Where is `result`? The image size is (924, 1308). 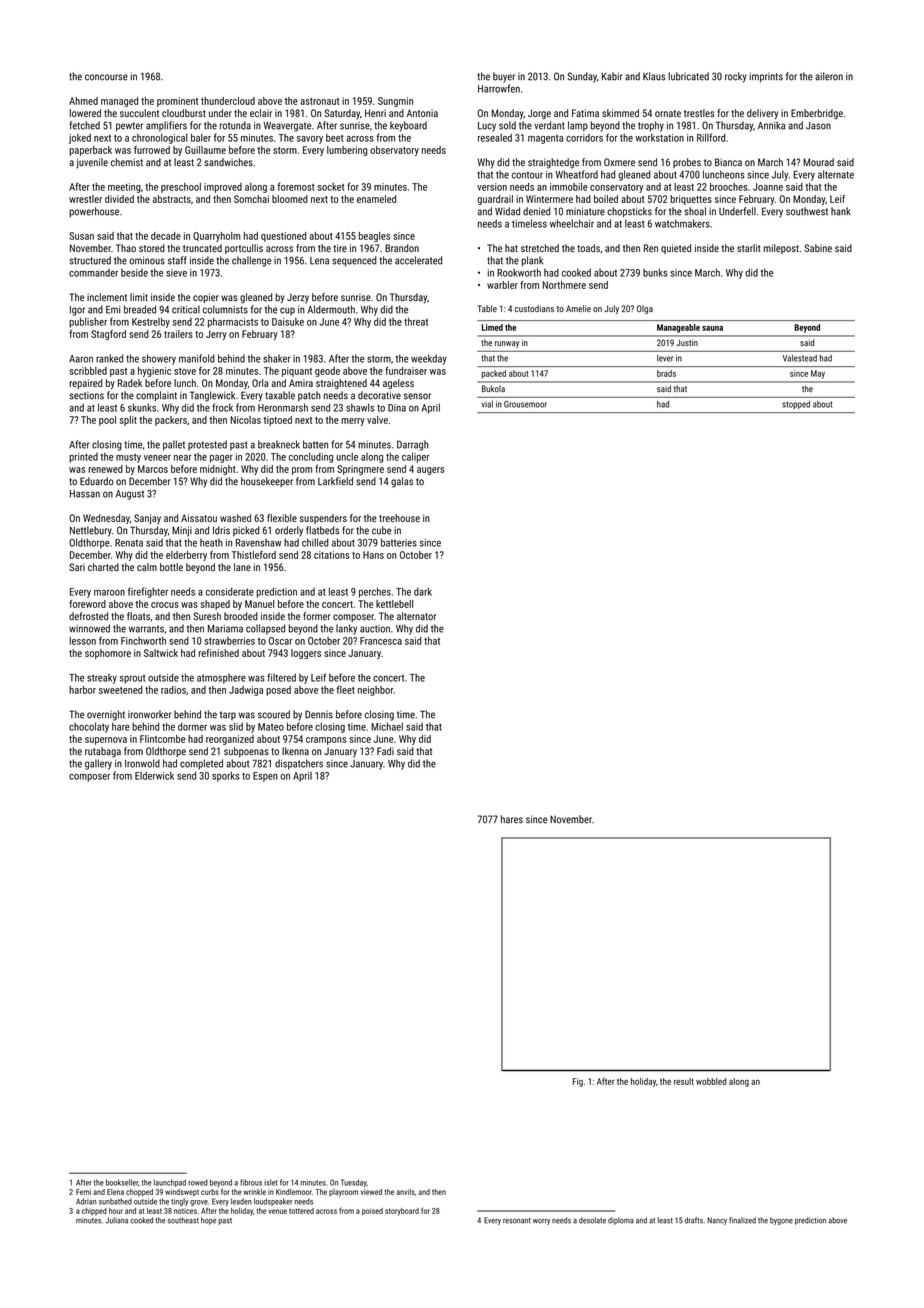 result is located at coordinates (684, 1081).
